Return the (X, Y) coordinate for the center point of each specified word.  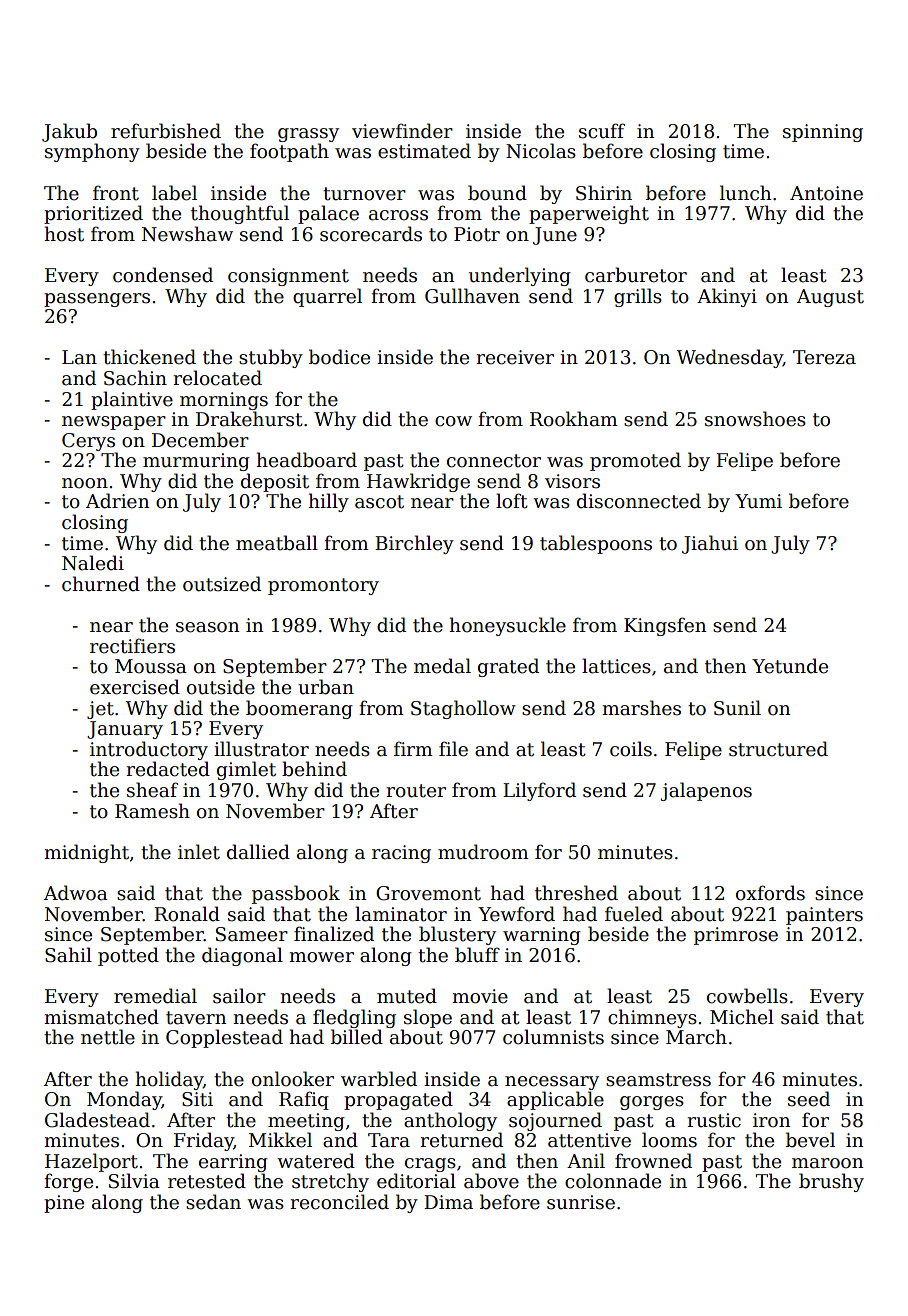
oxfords (770, 893)
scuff (602, 131)
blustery (457, 935)
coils (631, 749)
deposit (275, 482)
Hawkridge (418, 482)
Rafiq (304, 1100)
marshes (641, 708)
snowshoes (755, 419)
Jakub (69, 132)
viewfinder (402, 131)
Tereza (824, 357)
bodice (339, 357)
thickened (149, 357)
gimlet (246, 770)
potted (128, 956)
